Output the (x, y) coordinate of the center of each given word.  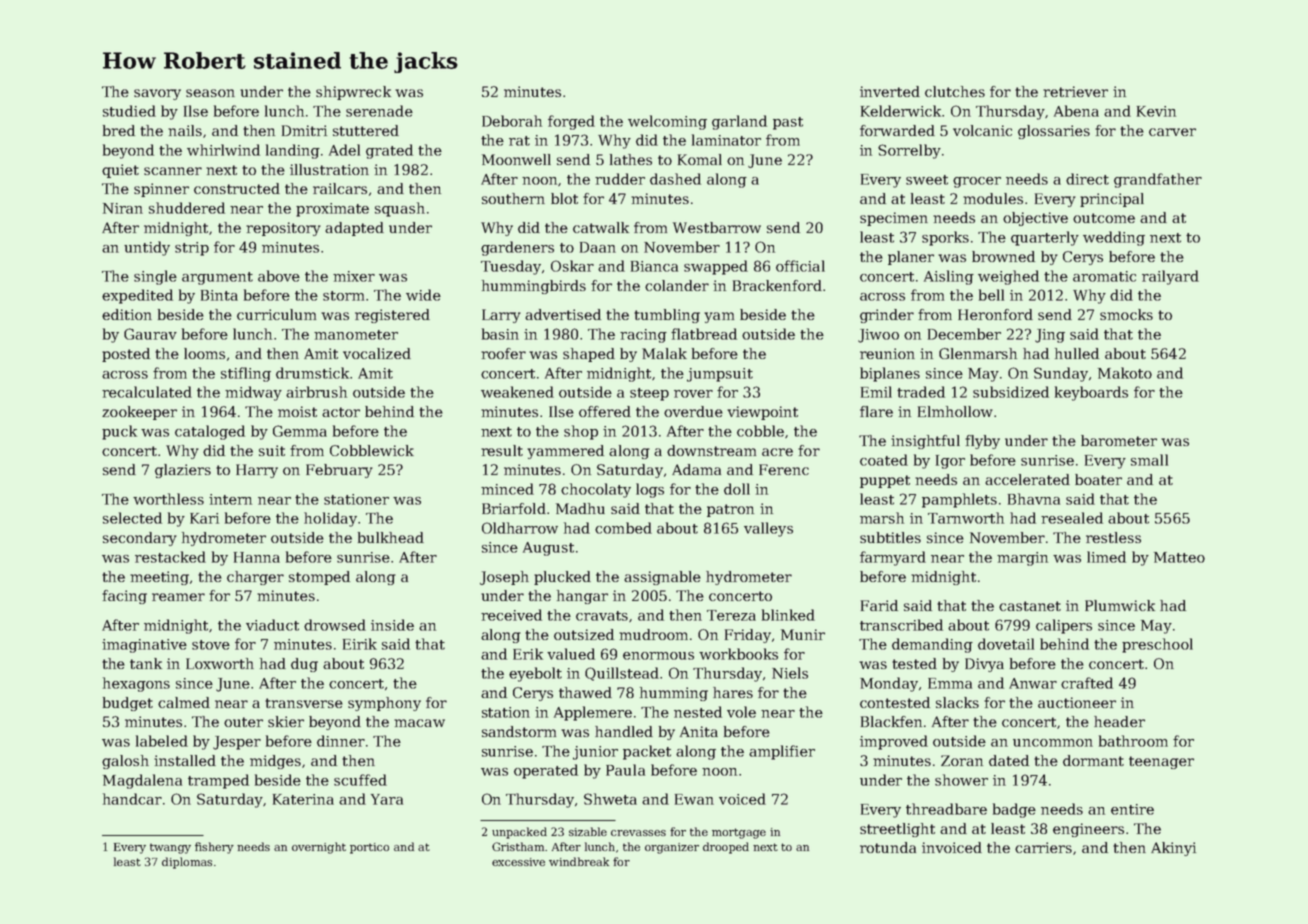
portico (369, 848)
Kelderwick (901, 111)
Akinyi (1173, 849)
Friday (748, 636)
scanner (173, 171)
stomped (319, 578)
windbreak (579, 861)
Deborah (512, 121)
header (1119, 721)
